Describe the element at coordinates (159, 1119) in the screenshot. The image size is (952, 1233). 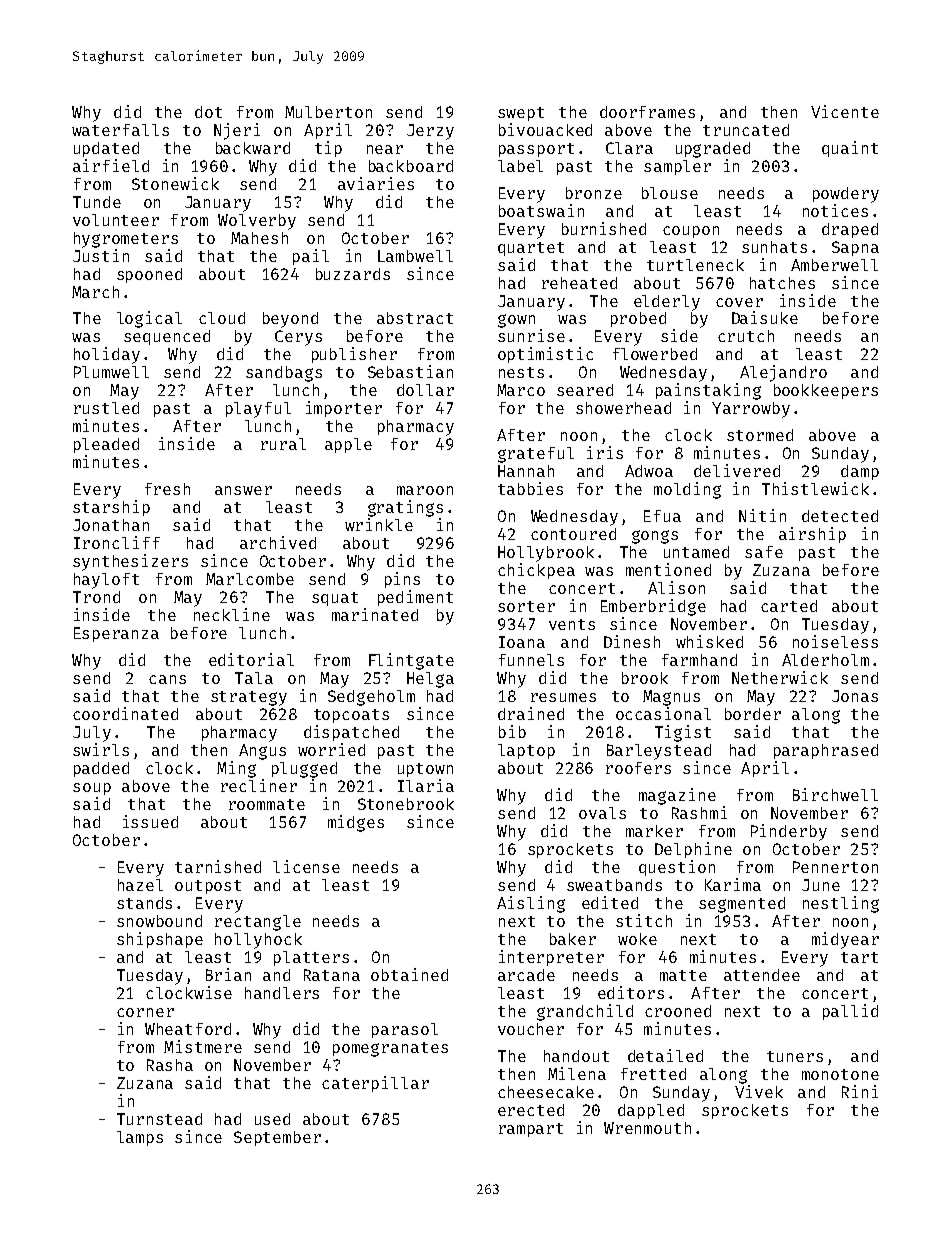
I see `Turnstead` at that location.
